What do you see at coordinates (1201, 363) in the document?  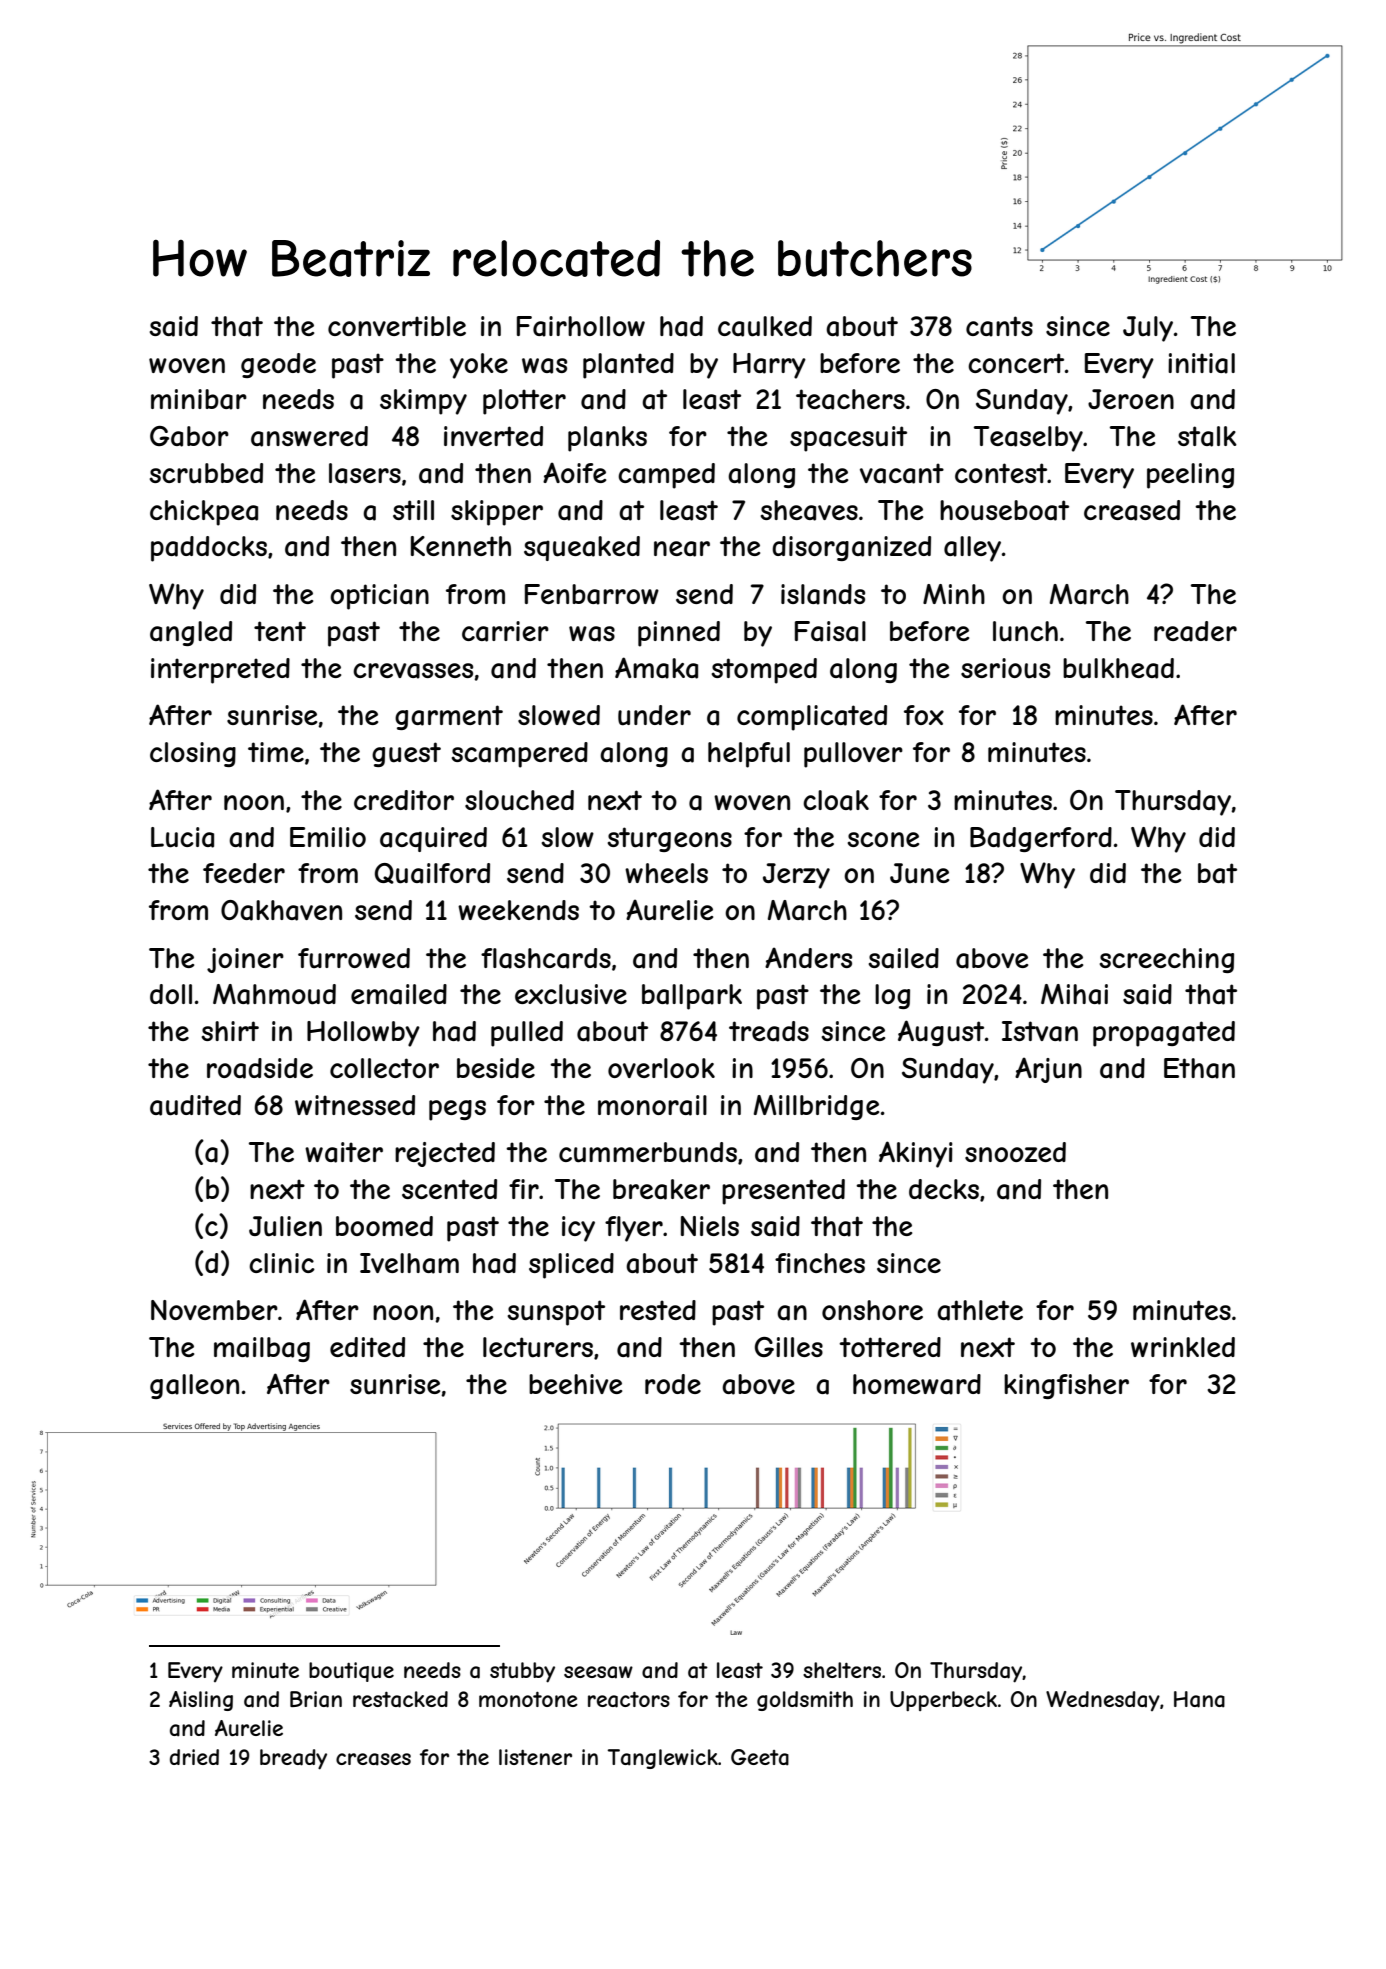 I see `initial` at bounding box center [1201, 363].
